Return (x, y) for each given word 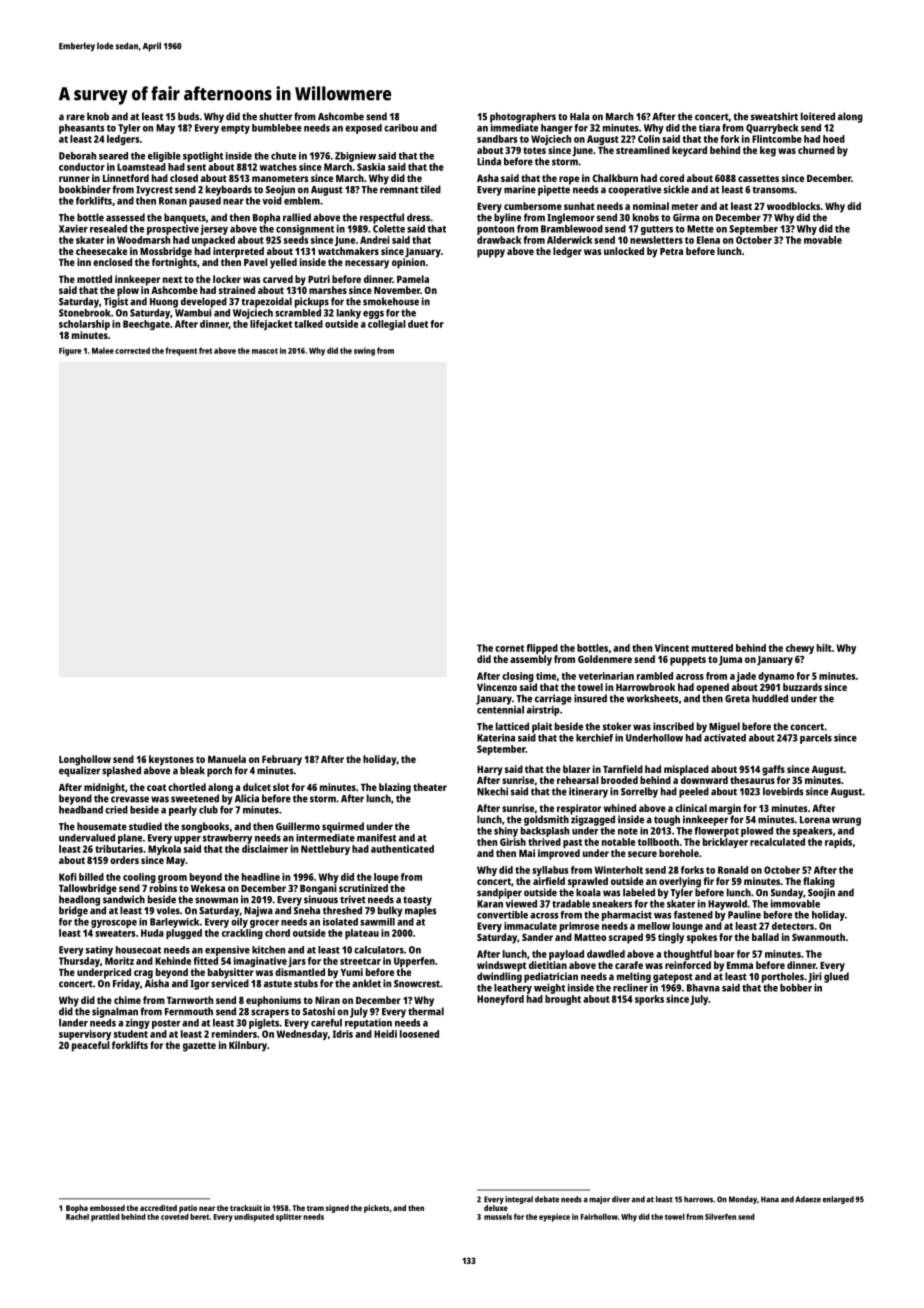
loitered (818, 116)
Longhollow (85, 760)
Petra (671, 251)
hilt (824, 648)
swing (364, 351)
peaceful (91, 1046)
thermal (426, 1011)
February (282, 760)
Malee (103, 350)
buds (188, 116)
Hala (580, 116)
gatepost (673, 978)
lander (73, 1023)
